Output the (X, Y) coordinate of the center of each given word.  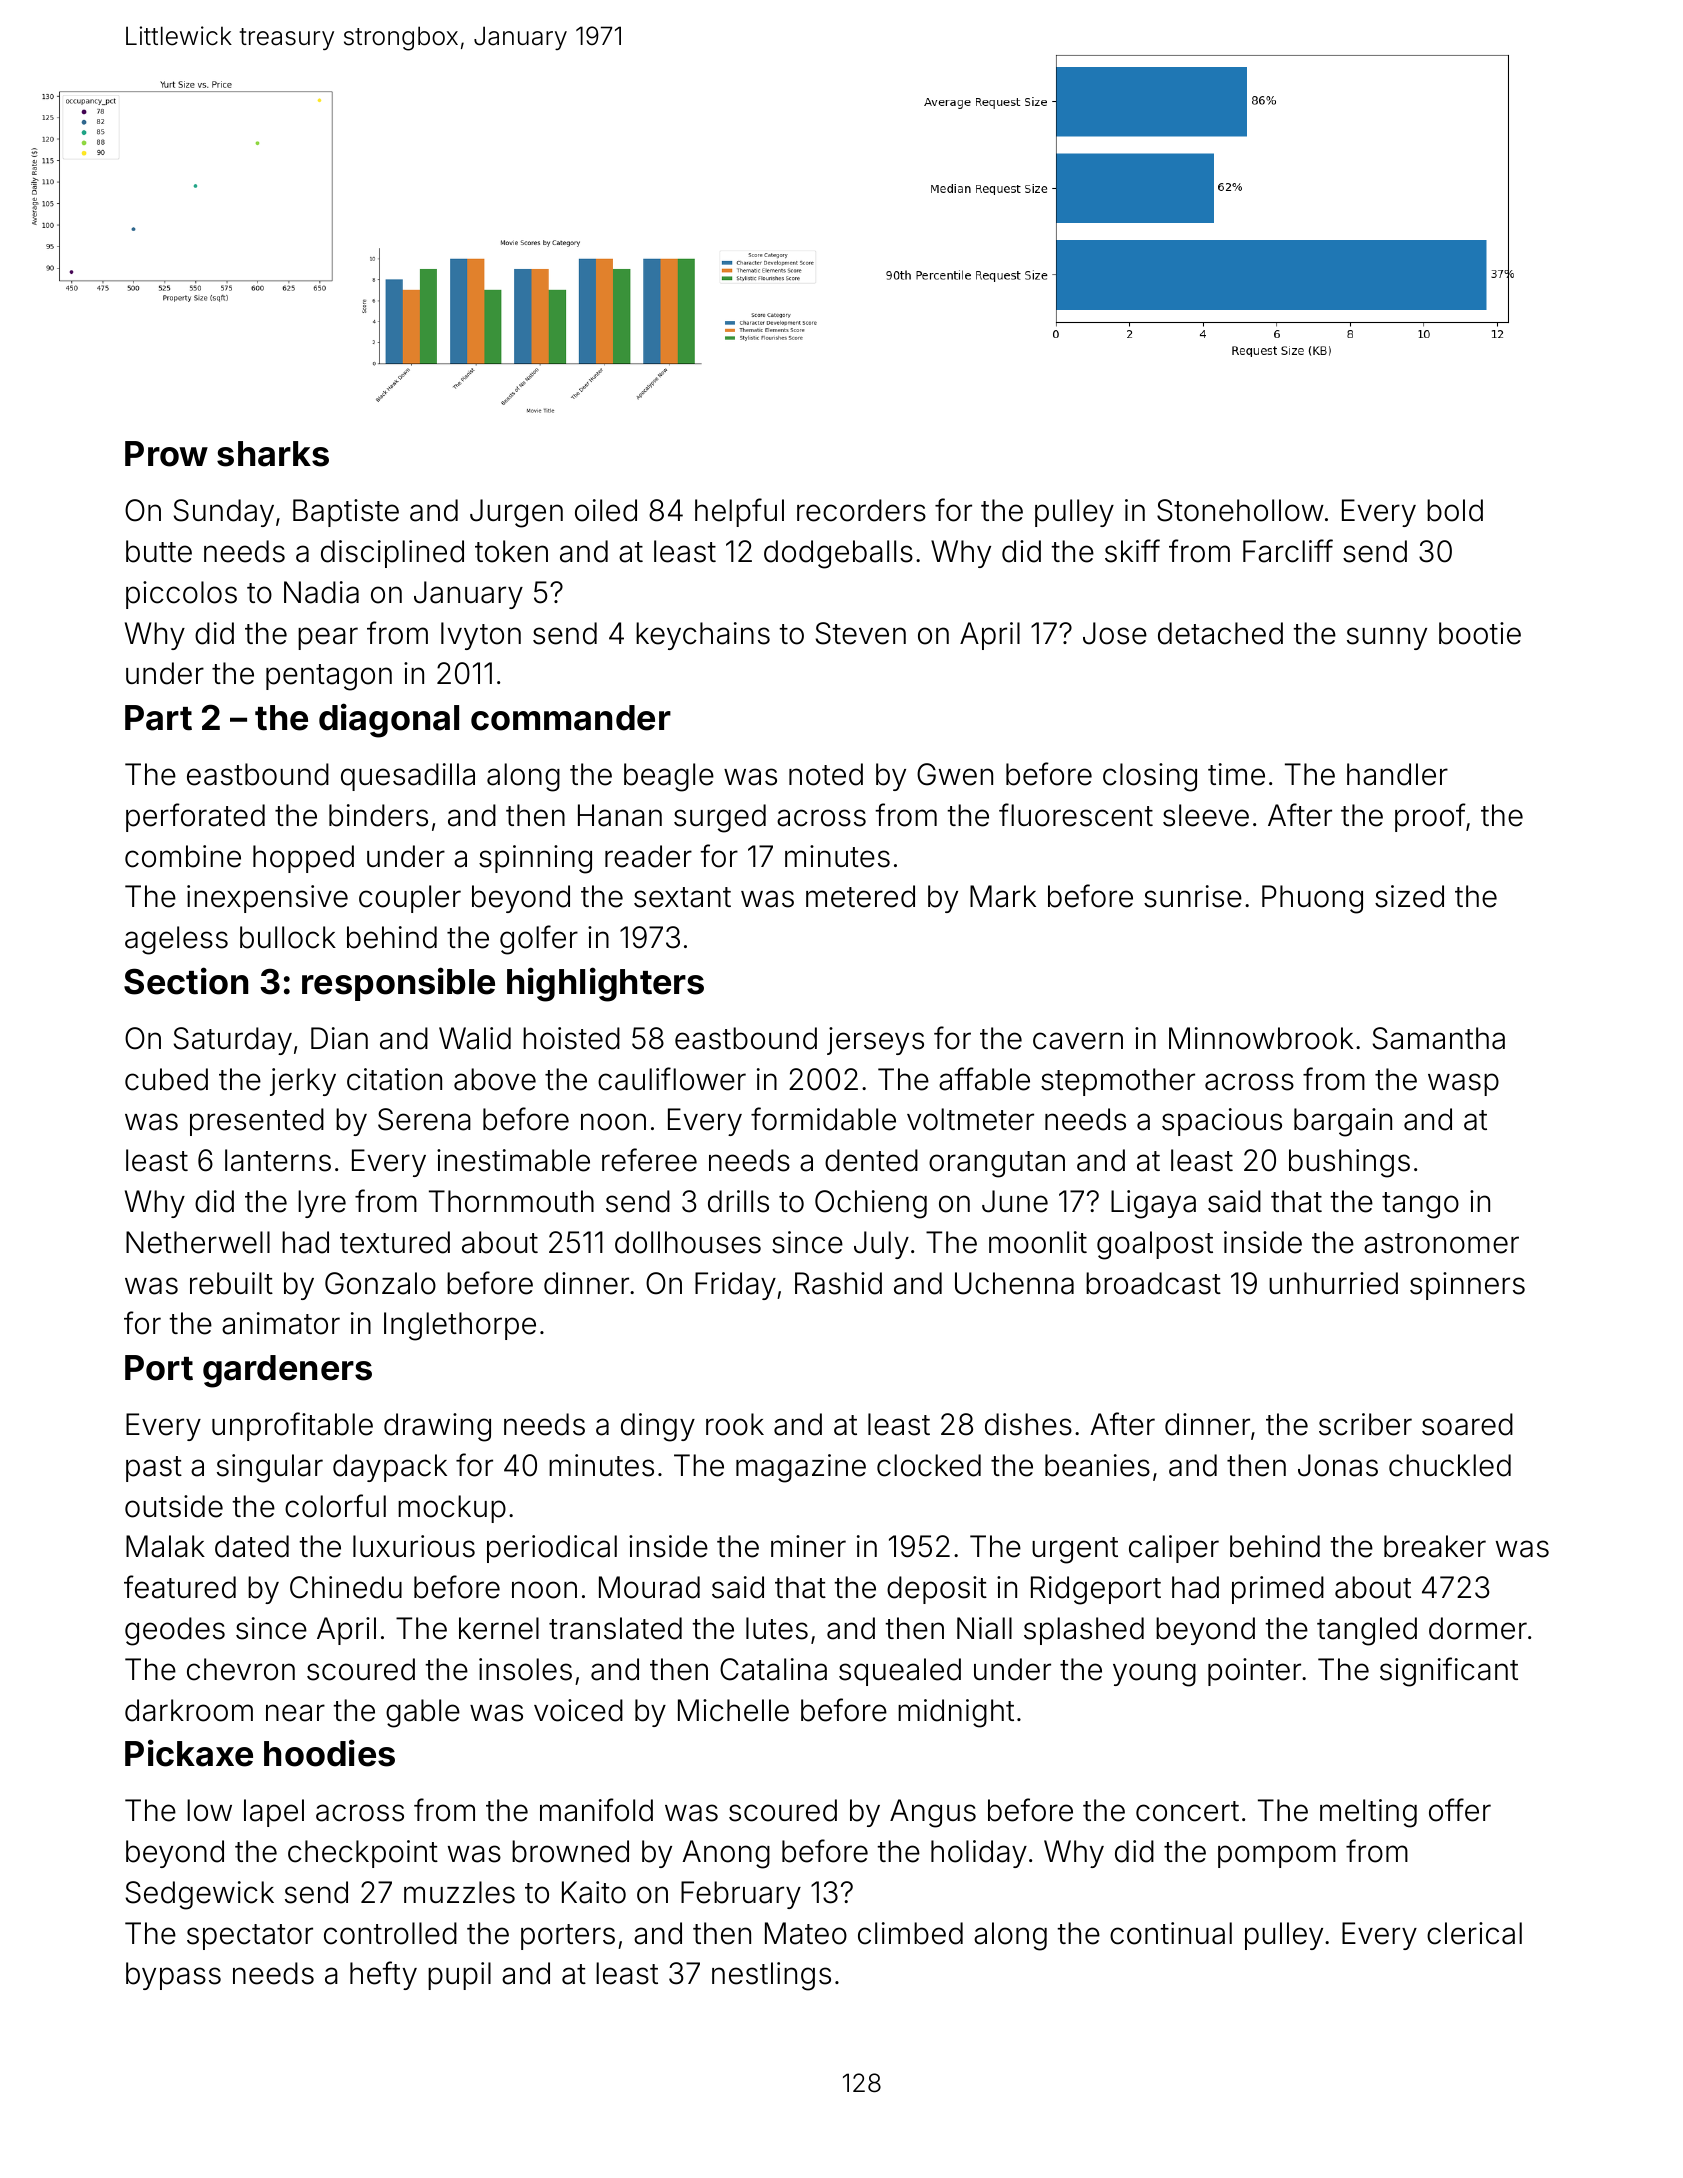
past (154, 1469)
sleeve (1206, 815)
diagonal (389, 720)
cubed (166, 1079)
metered (860, 896)
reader (648, 856)
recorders (861, 510)
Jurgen (516, 513)
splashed (1084, 1631)
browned (570, 1851)
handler (1397, 774)
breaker (1435, 1546)
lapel (274, 1813)
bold (1455, 510)
